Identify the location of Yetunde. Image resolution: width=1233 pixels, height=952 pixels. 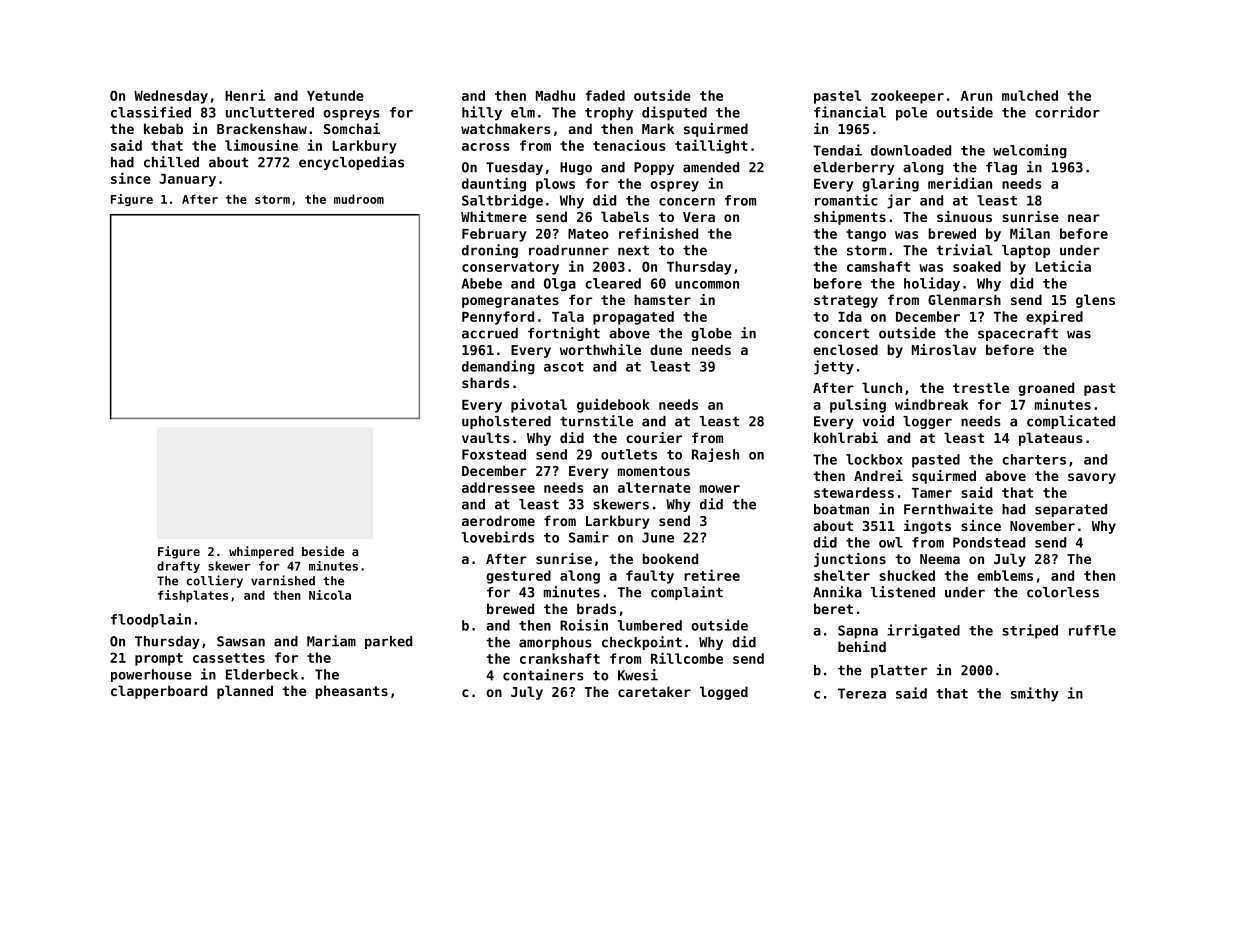
(335, 95).
